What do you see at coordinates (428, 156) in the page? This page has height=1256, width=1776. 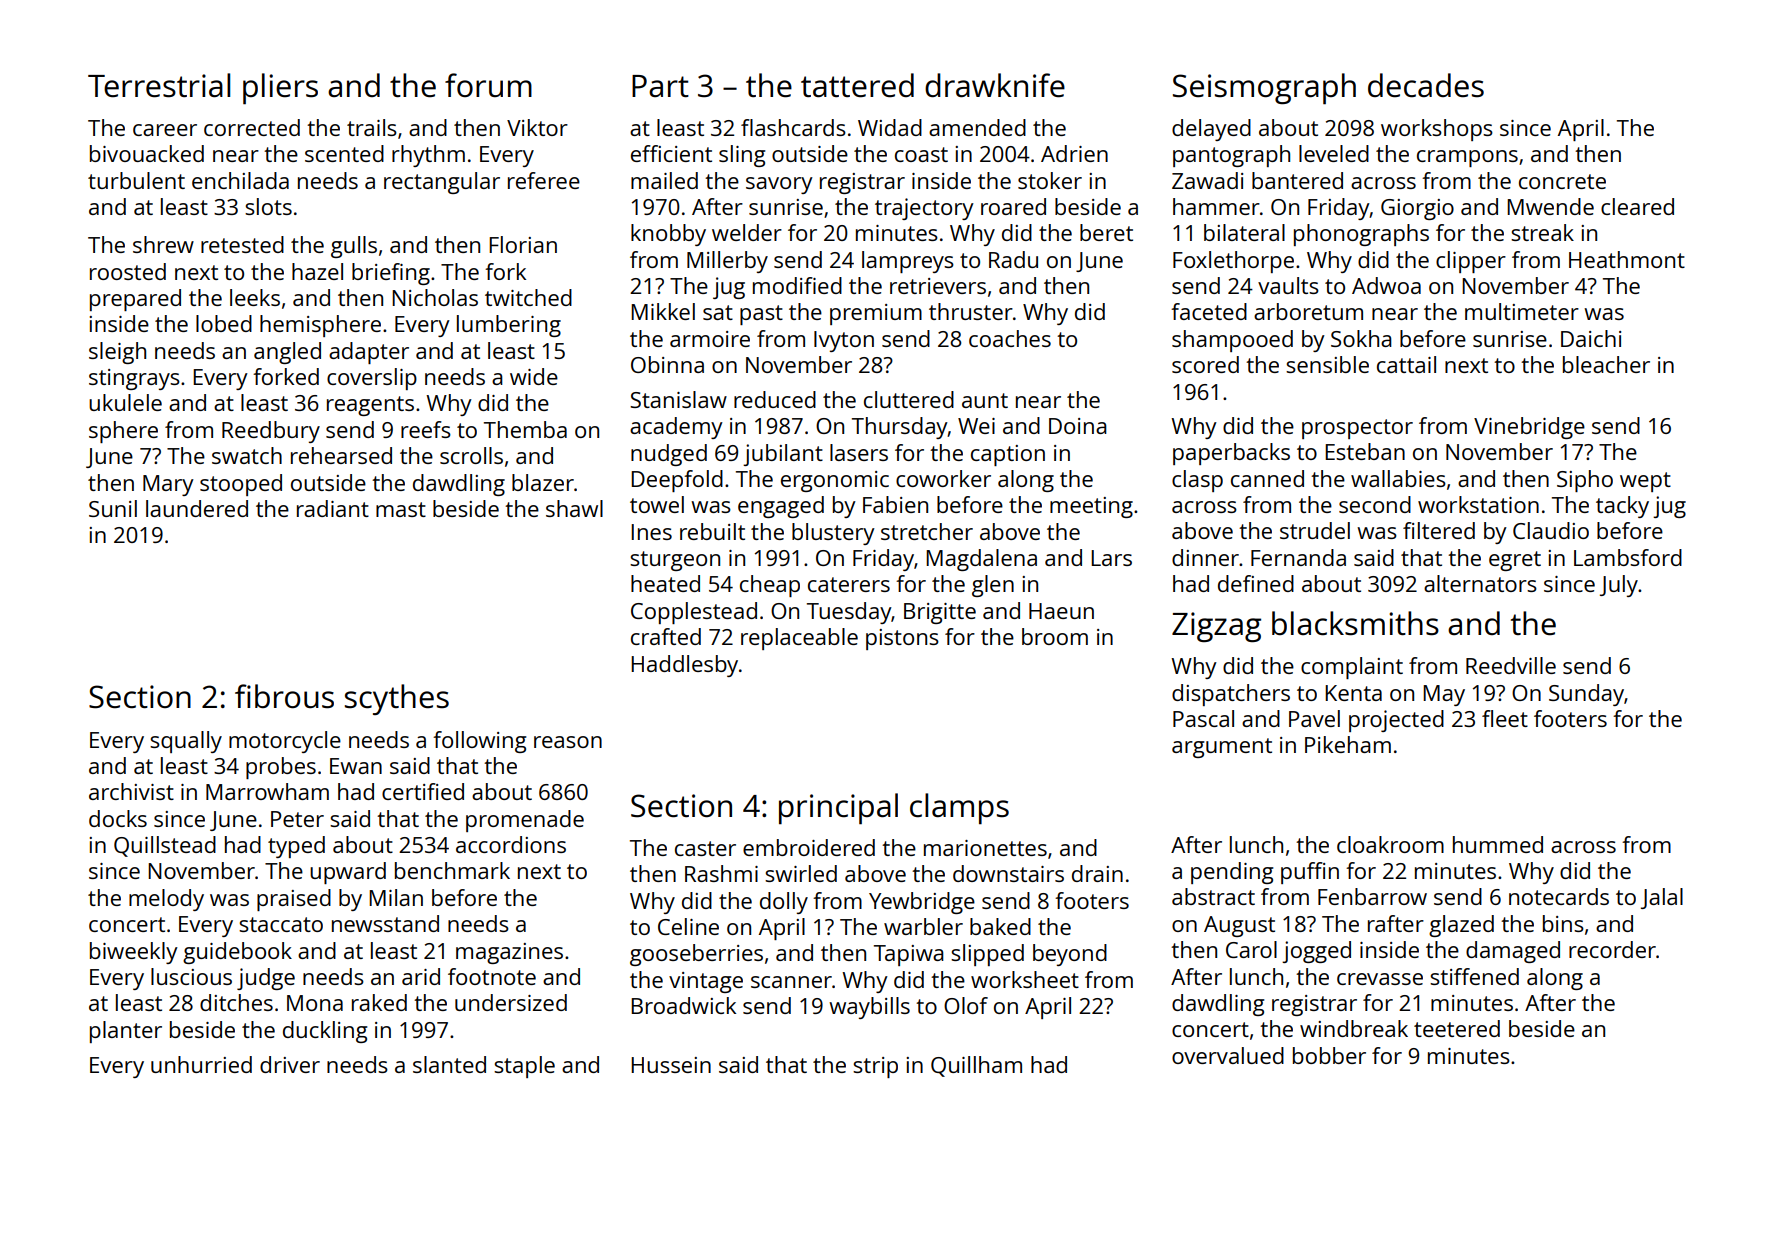 I see `rhythm` at bounding box center [428, 156].
